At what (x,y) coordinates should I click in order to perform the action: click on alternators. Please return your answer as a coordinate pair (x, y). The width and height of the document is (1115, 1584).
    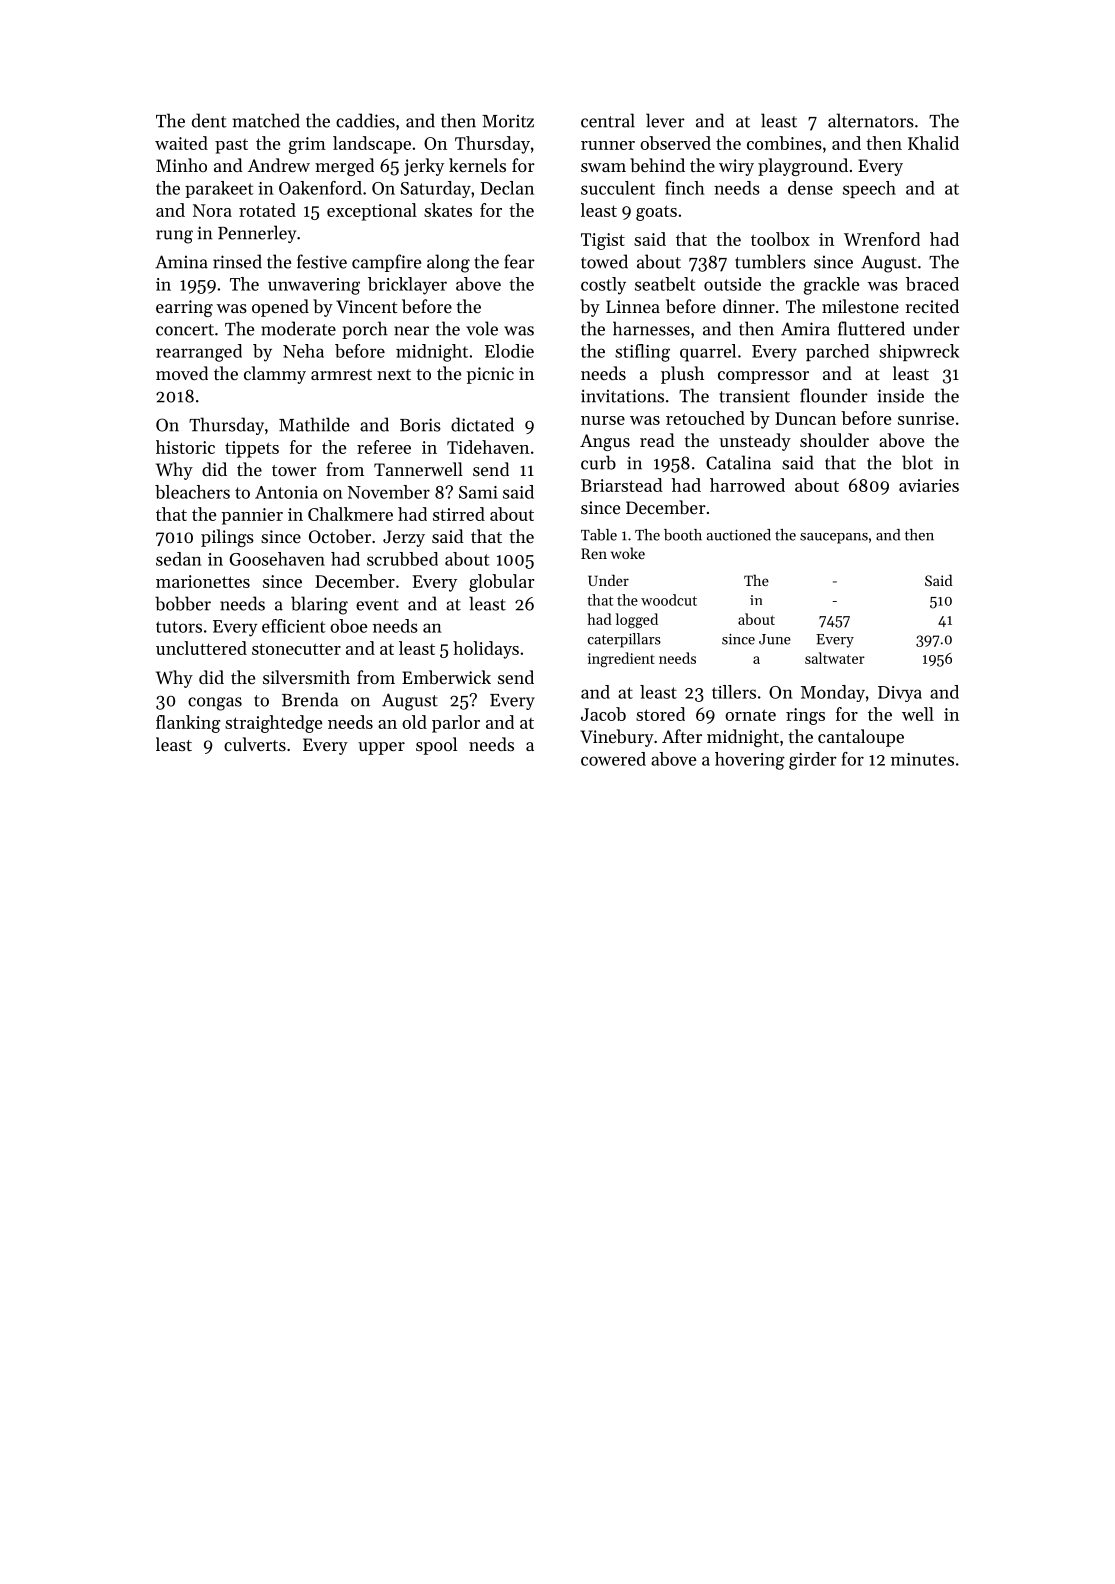
    Looking at the image, I should click on (871, 120).
